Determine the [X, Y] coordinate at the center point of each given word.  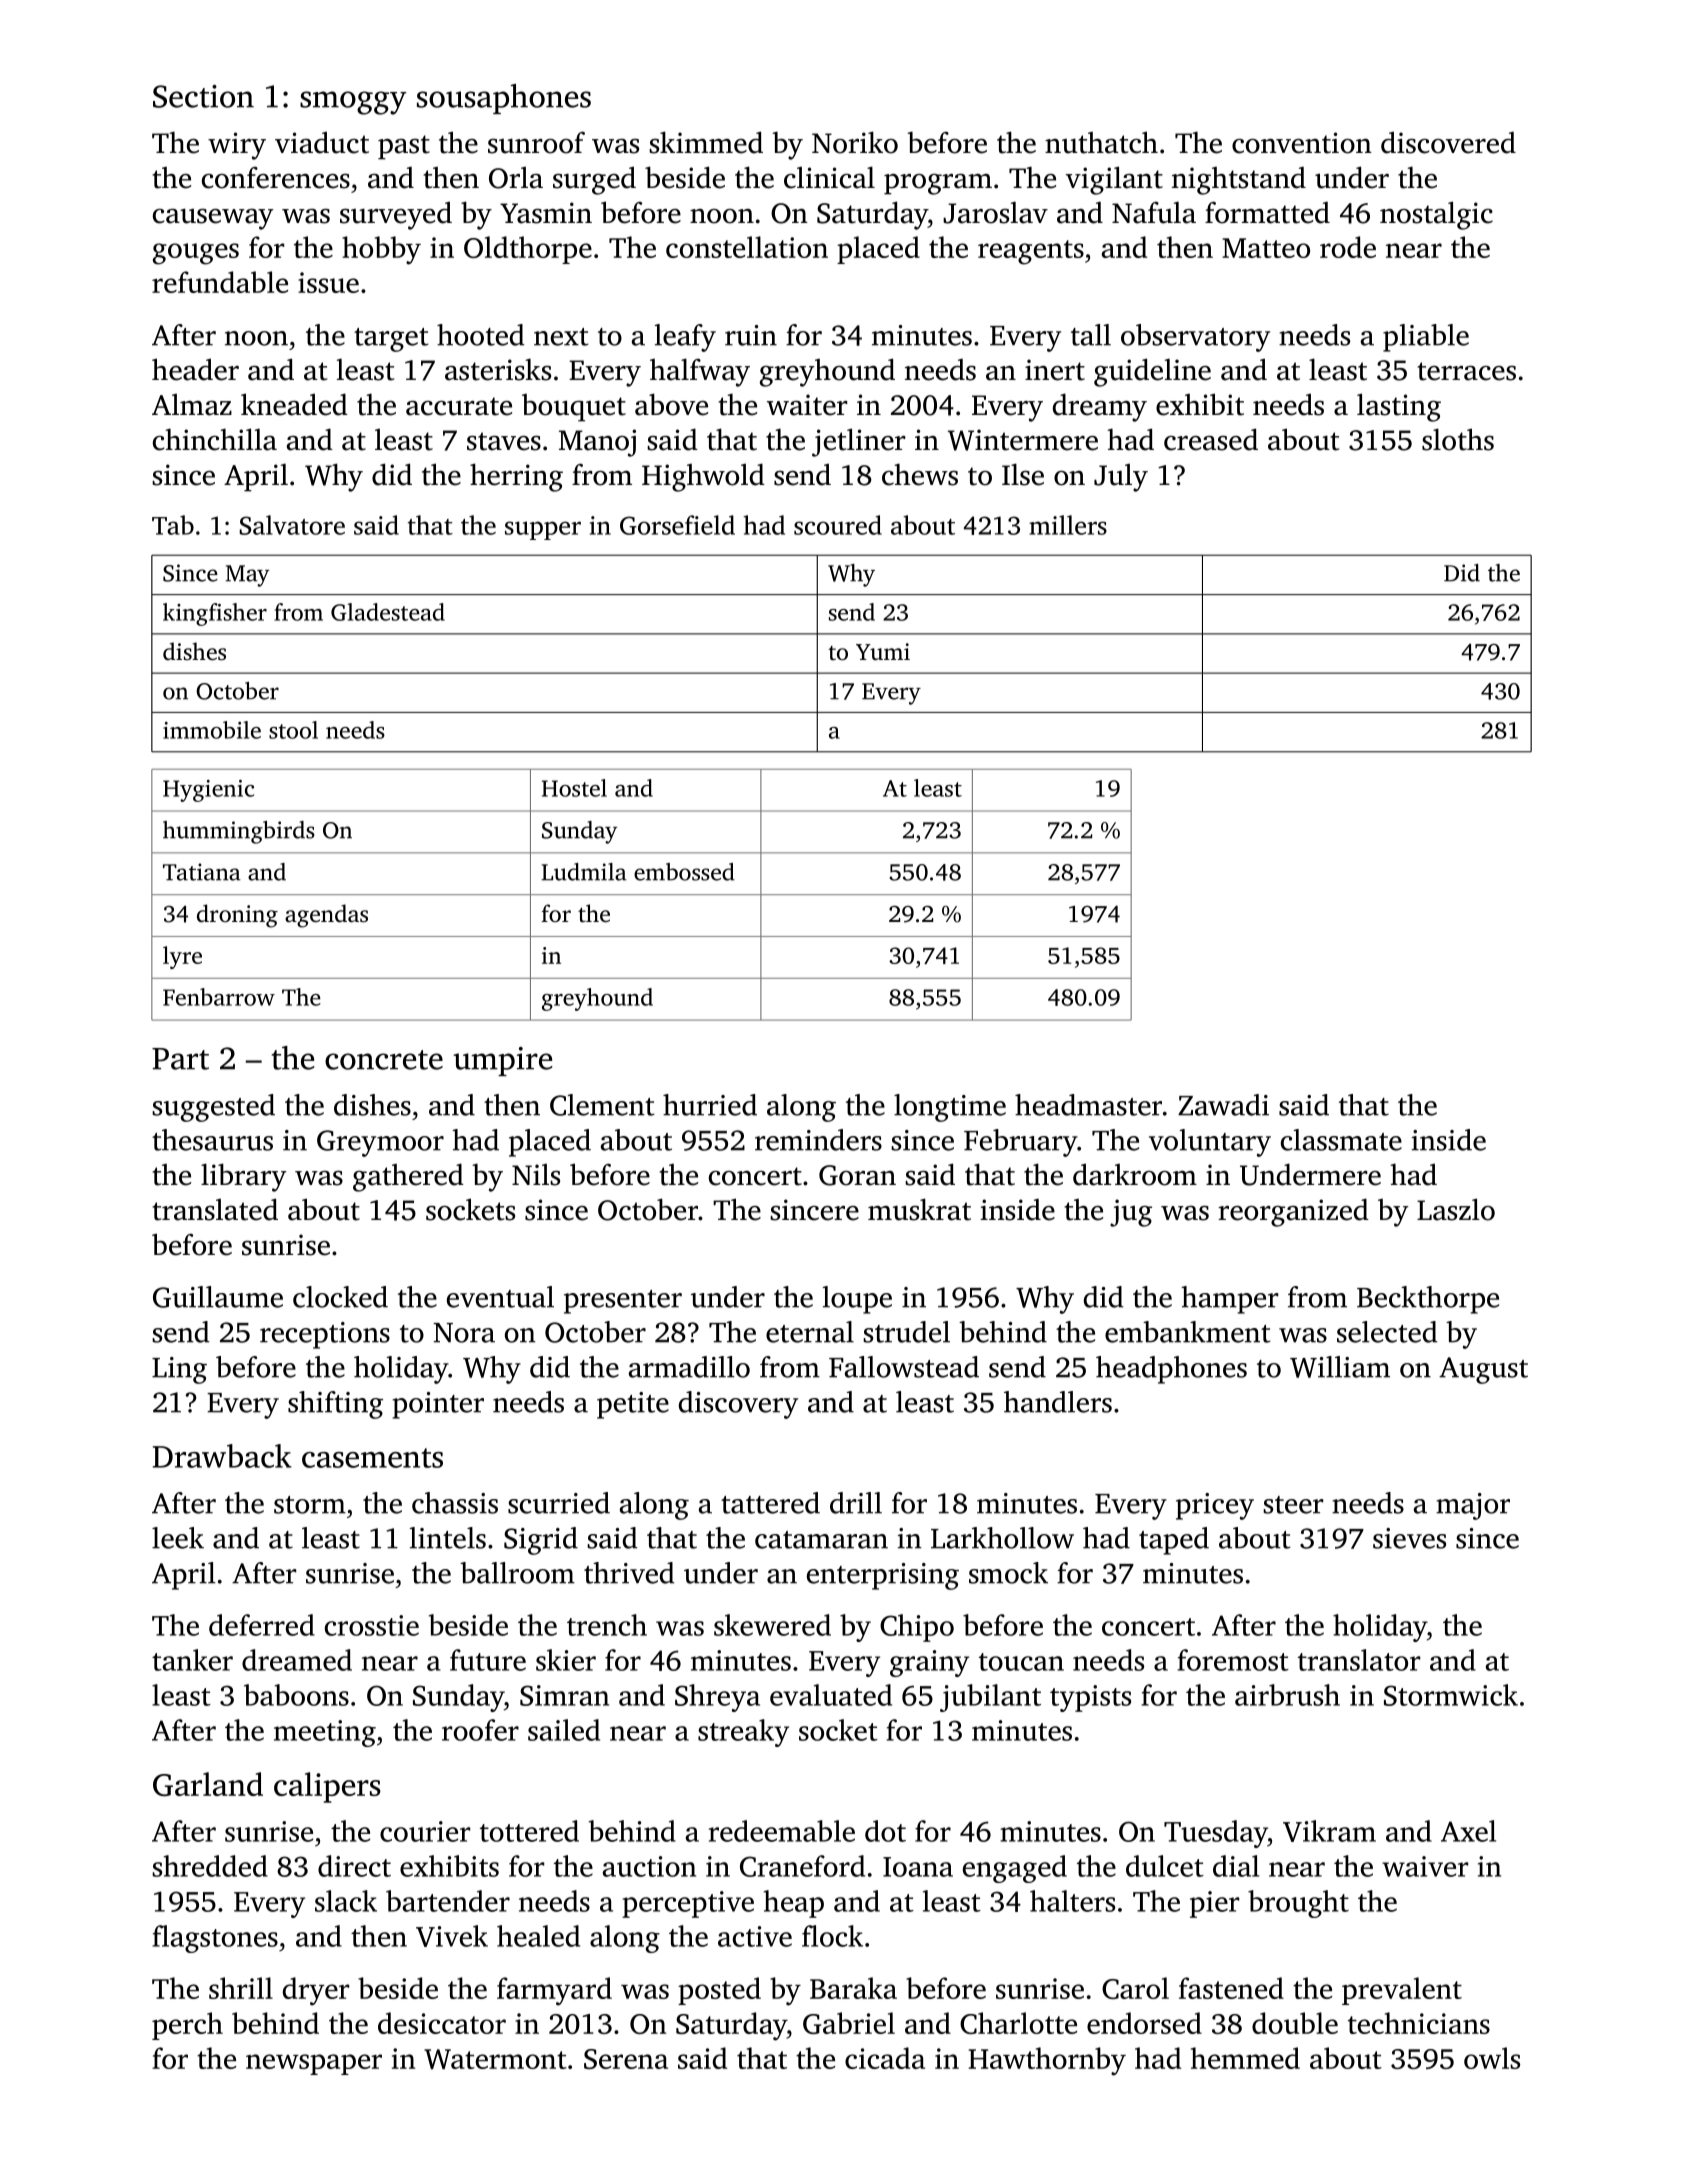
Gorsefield [677, 525]
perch [187, 2026]
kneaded [294, 404]
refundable [220, 282]
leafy [685, 338]
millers [1068, 525]
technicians [1419, 2023]
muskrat [919, 1209]
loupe [857, 1300]
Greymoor [380, 1143]
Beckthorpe [1428, 1300]
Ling [179, 1370]
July [1121, 478]
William [1340, 1367]
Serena [626, 2059]
